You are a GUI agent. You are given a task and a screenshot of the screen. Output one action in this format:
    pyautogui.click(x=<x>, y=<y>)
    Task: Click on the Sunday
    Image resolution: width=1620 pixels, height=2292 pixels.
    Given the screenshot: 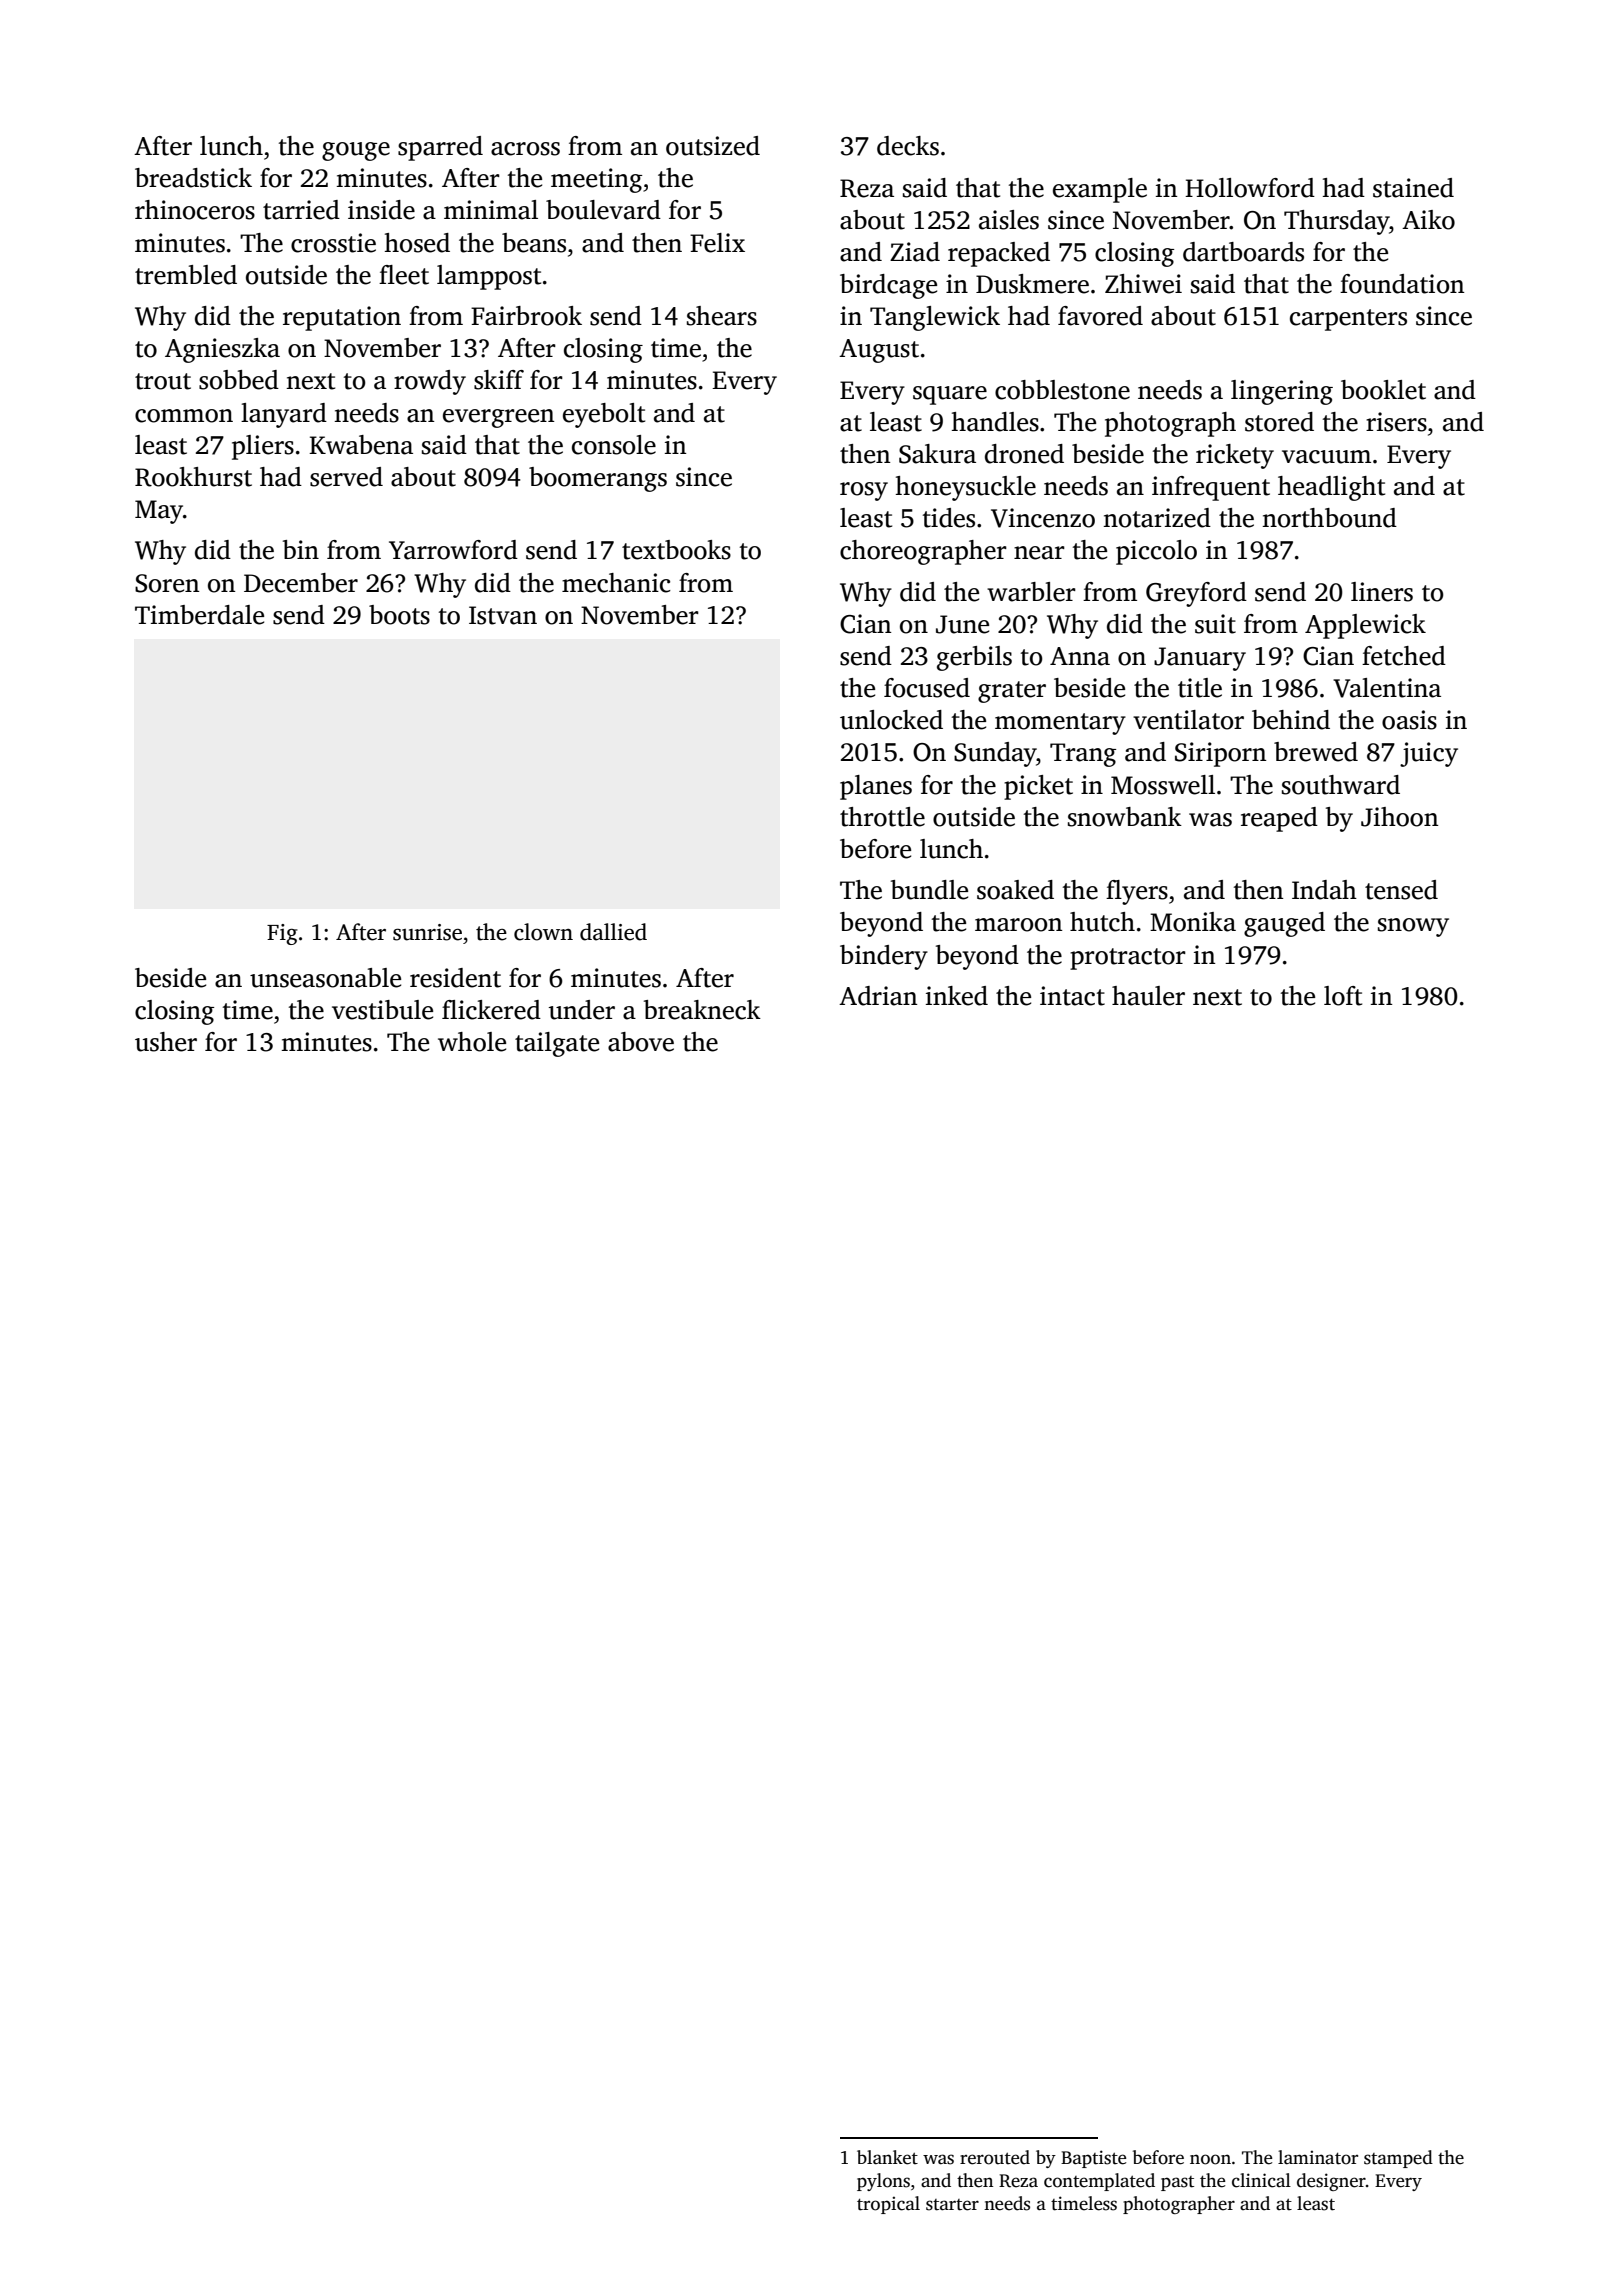 What is the action you would take?
    pyautogui.click(x=995, y=754)
